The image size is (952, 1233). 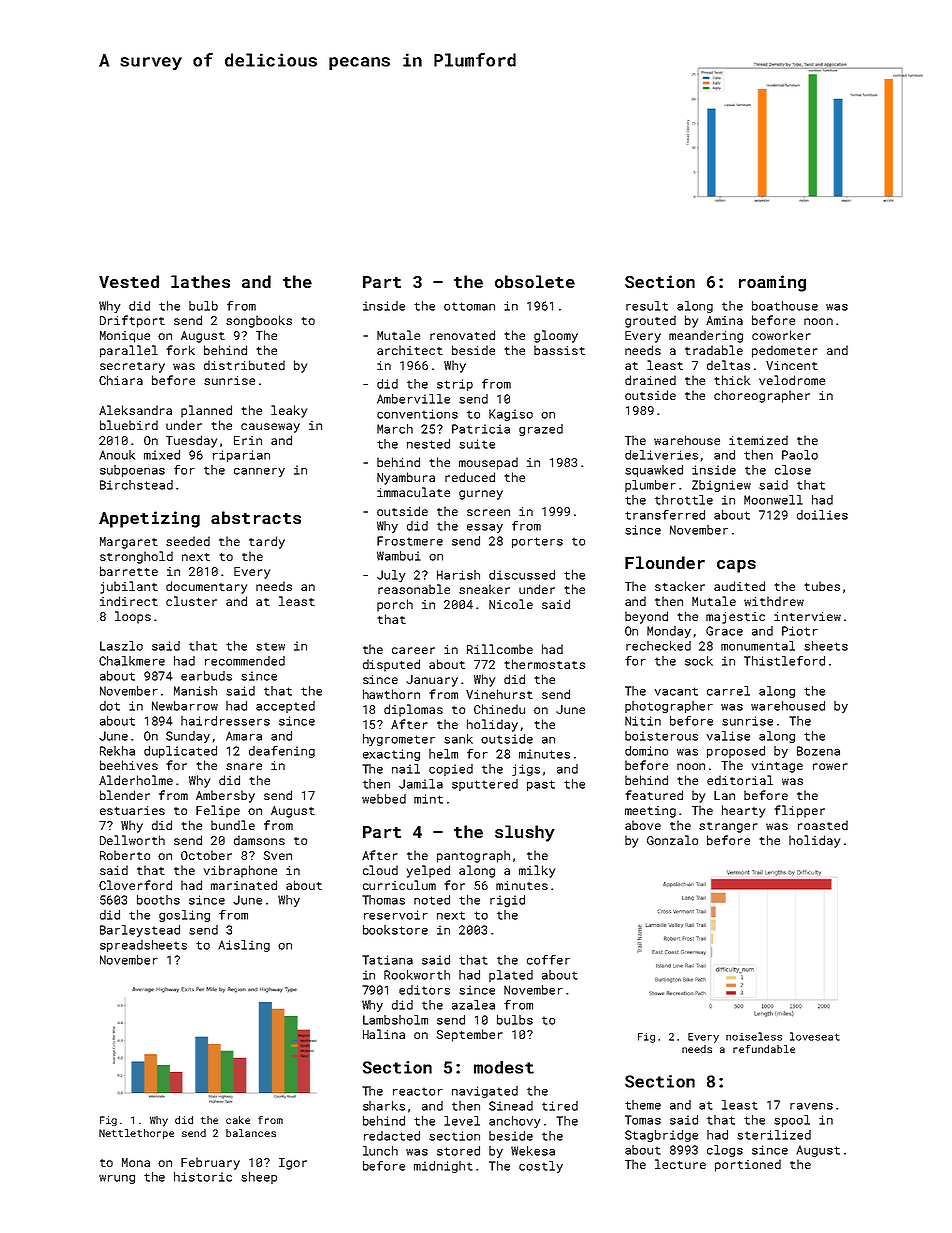 I want to click on essay, so click(x=485, y=528).
